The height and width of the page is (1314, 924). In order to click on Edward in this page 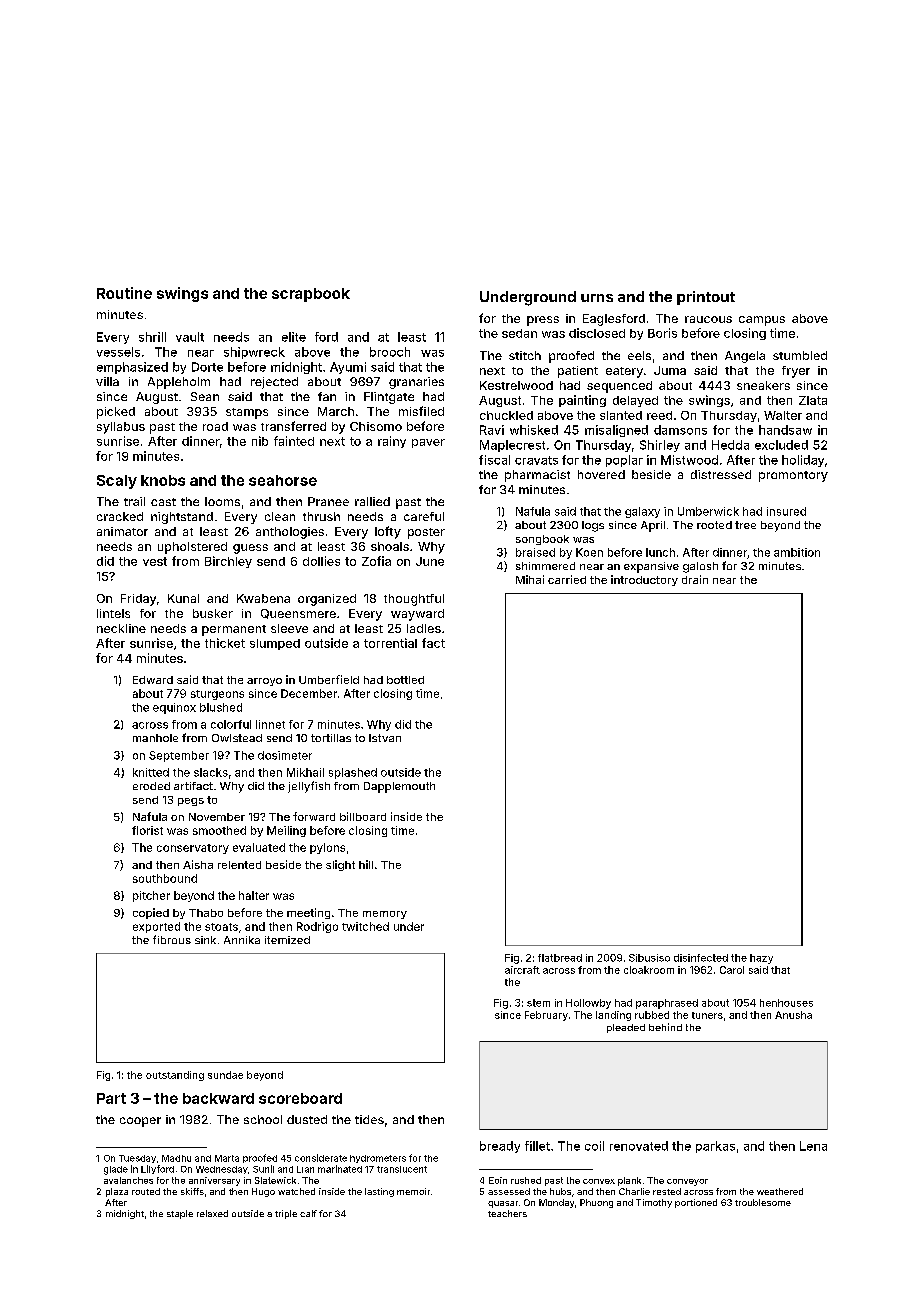, I will do `click(153, 680)`.
